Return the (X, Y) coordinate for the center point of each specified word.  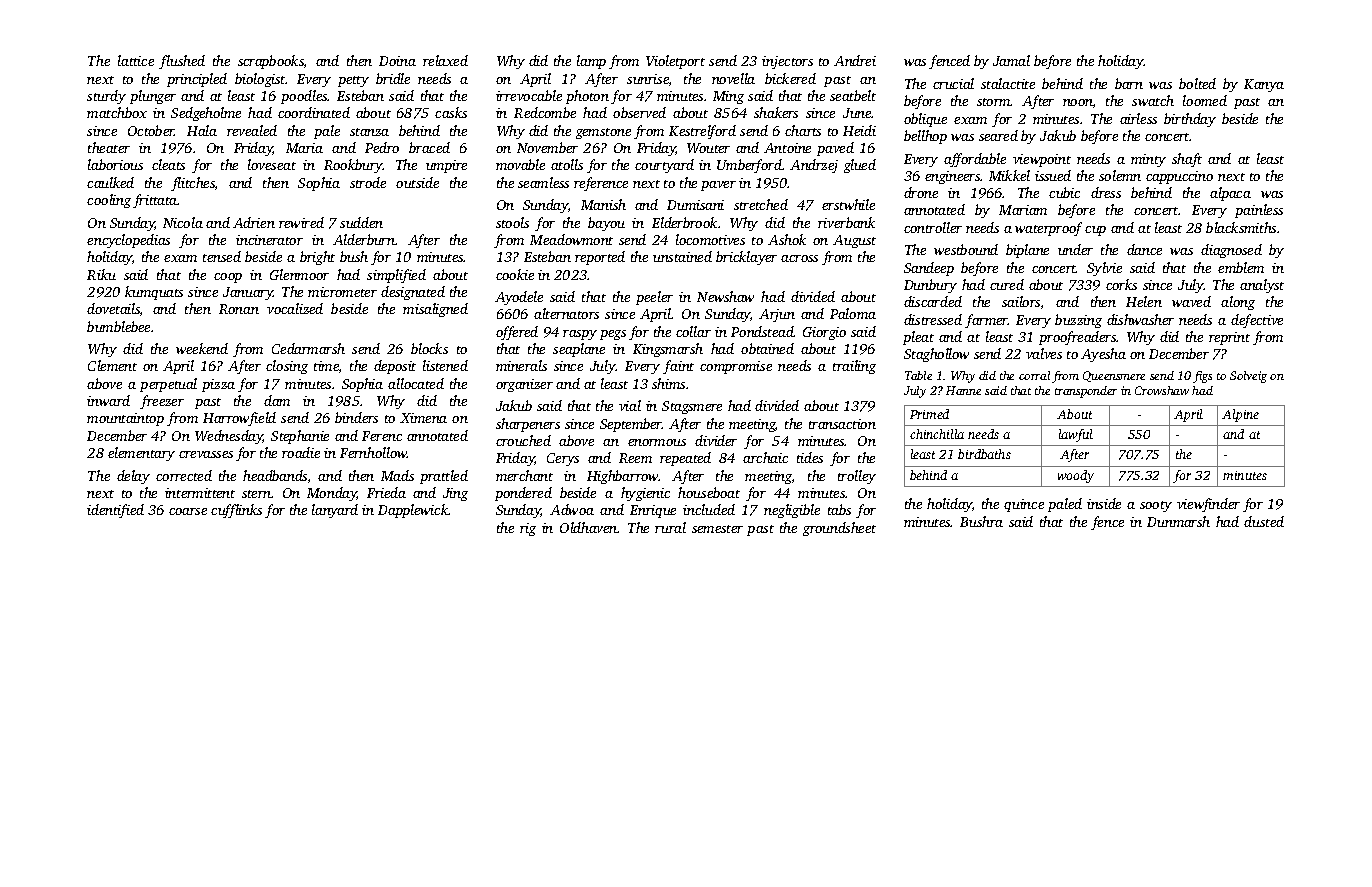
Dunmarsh (1178, 521)
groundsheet (839, 529)
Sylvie (1104, 269)
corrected (184, 475)
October (151, 130)
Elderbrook (684, 222)
